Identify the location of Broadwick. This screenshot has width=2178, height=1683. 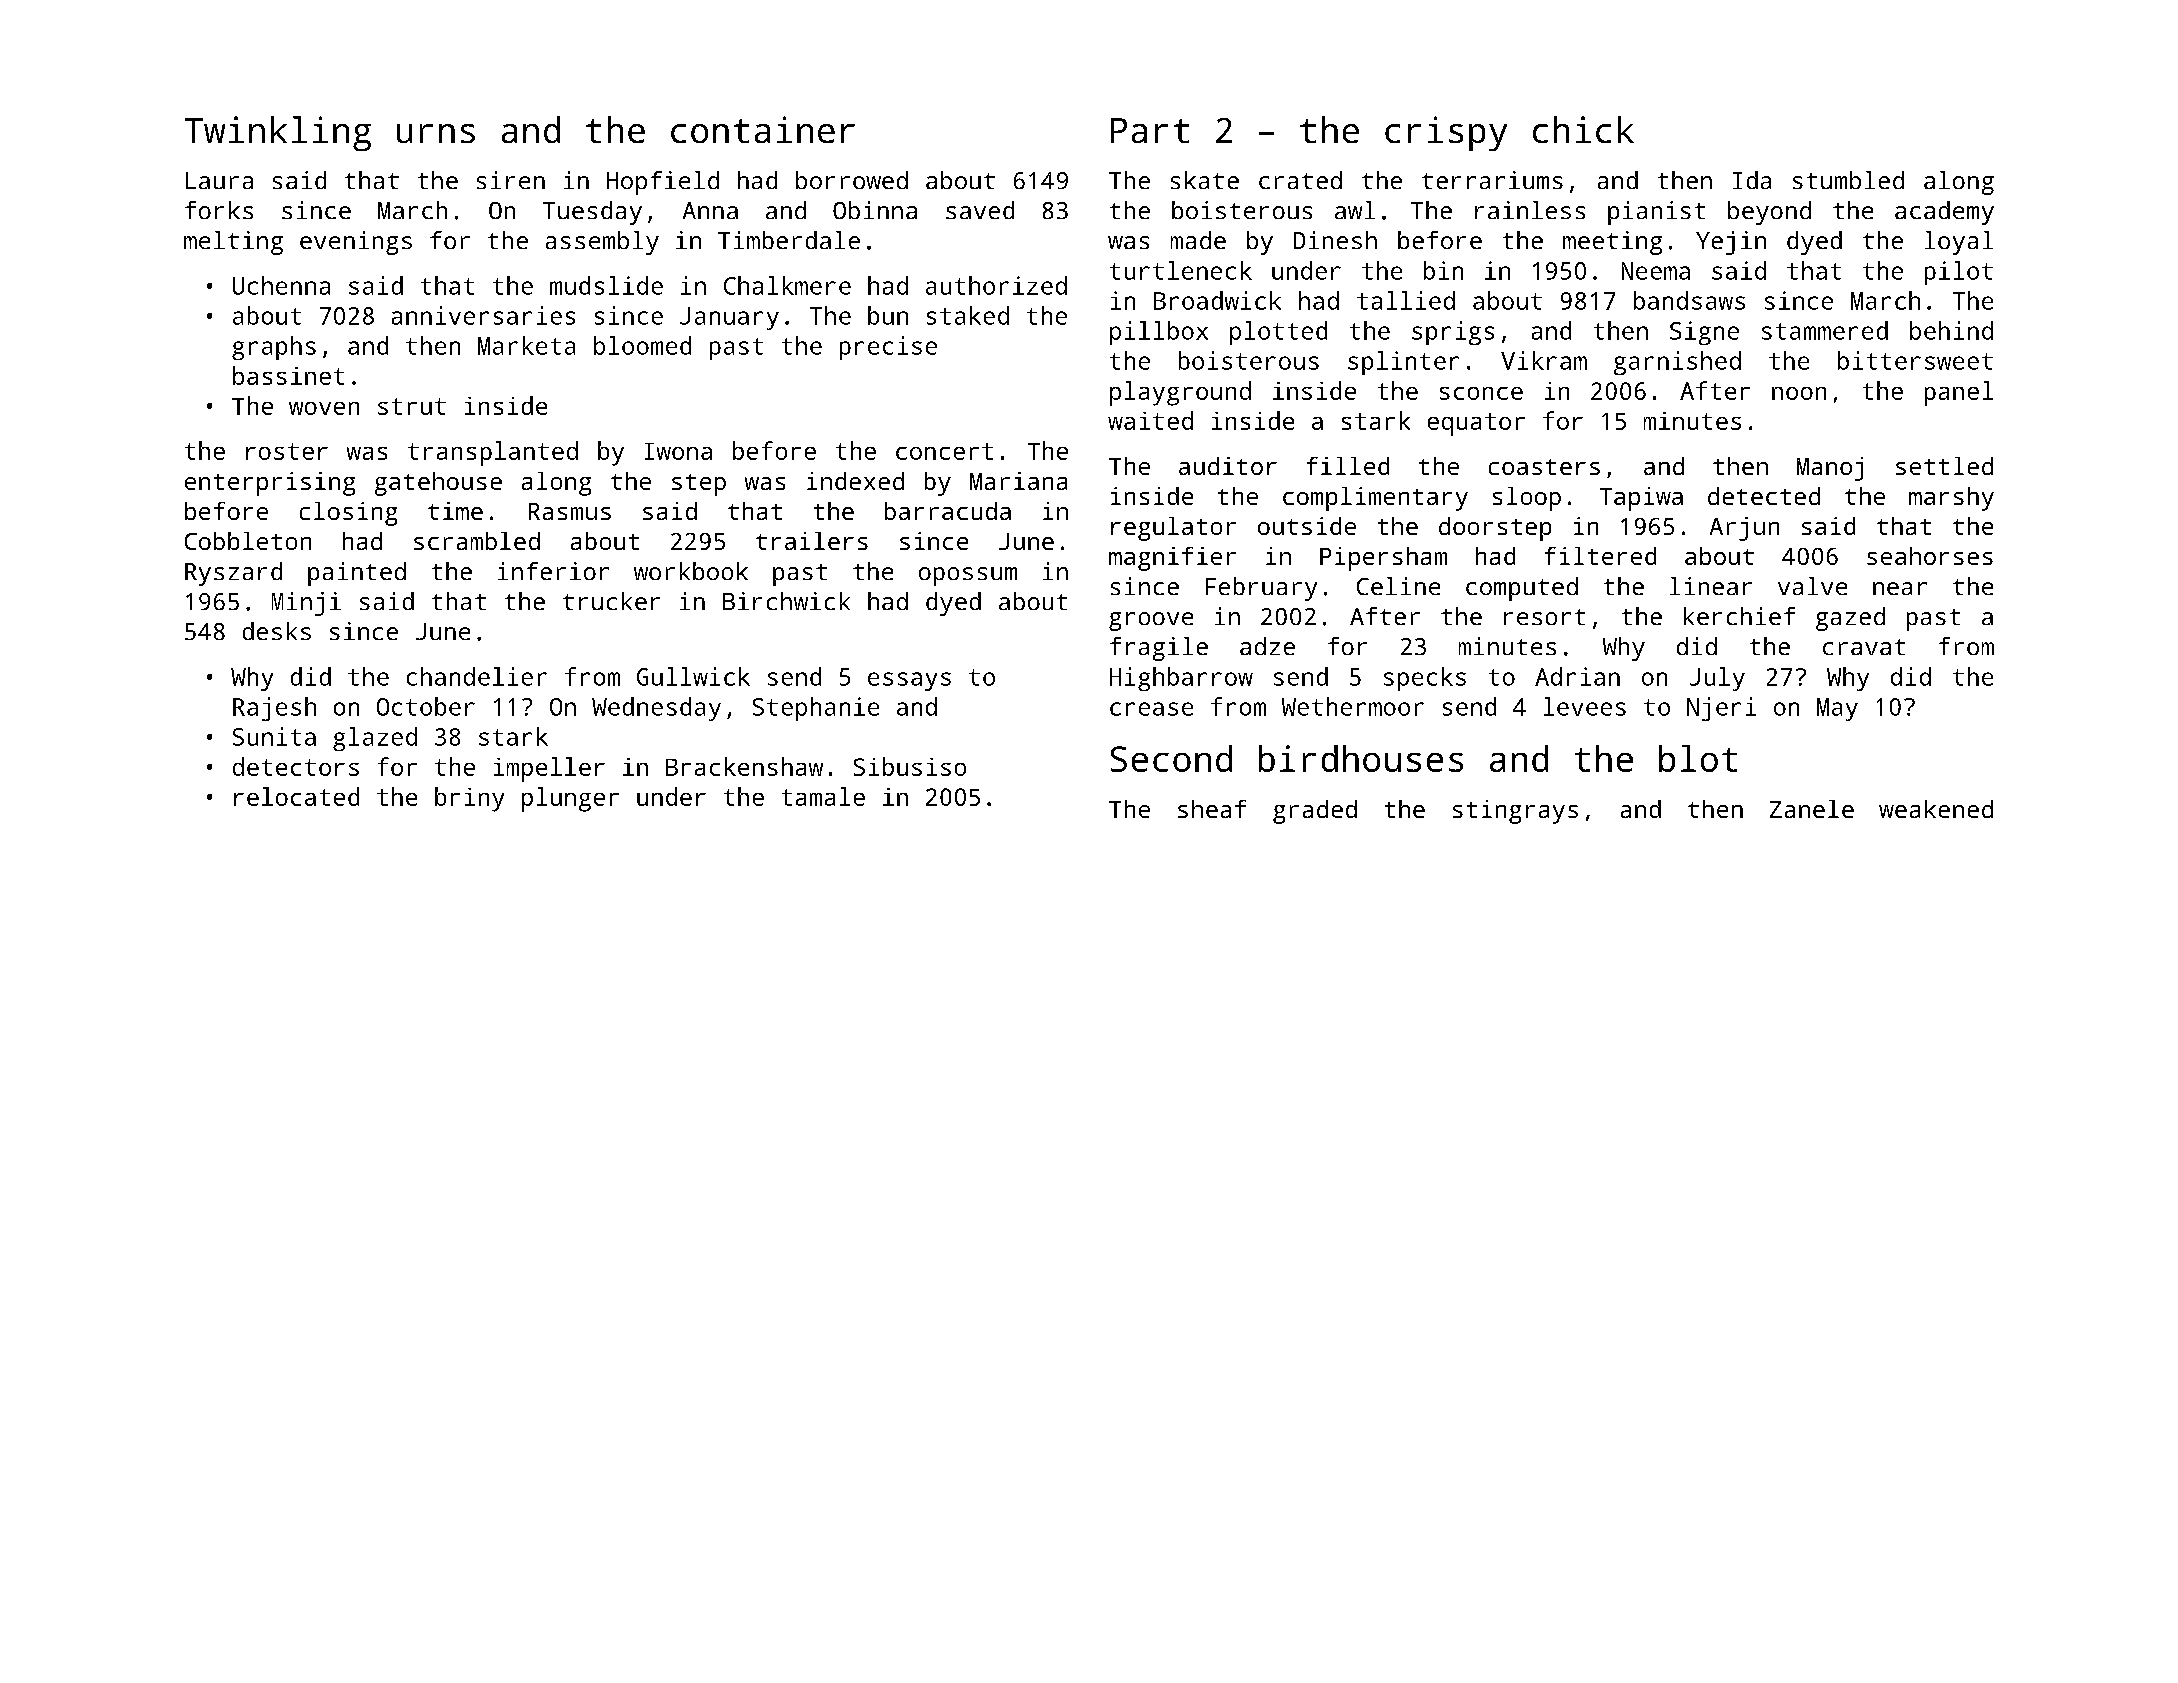
(1217, 300).
